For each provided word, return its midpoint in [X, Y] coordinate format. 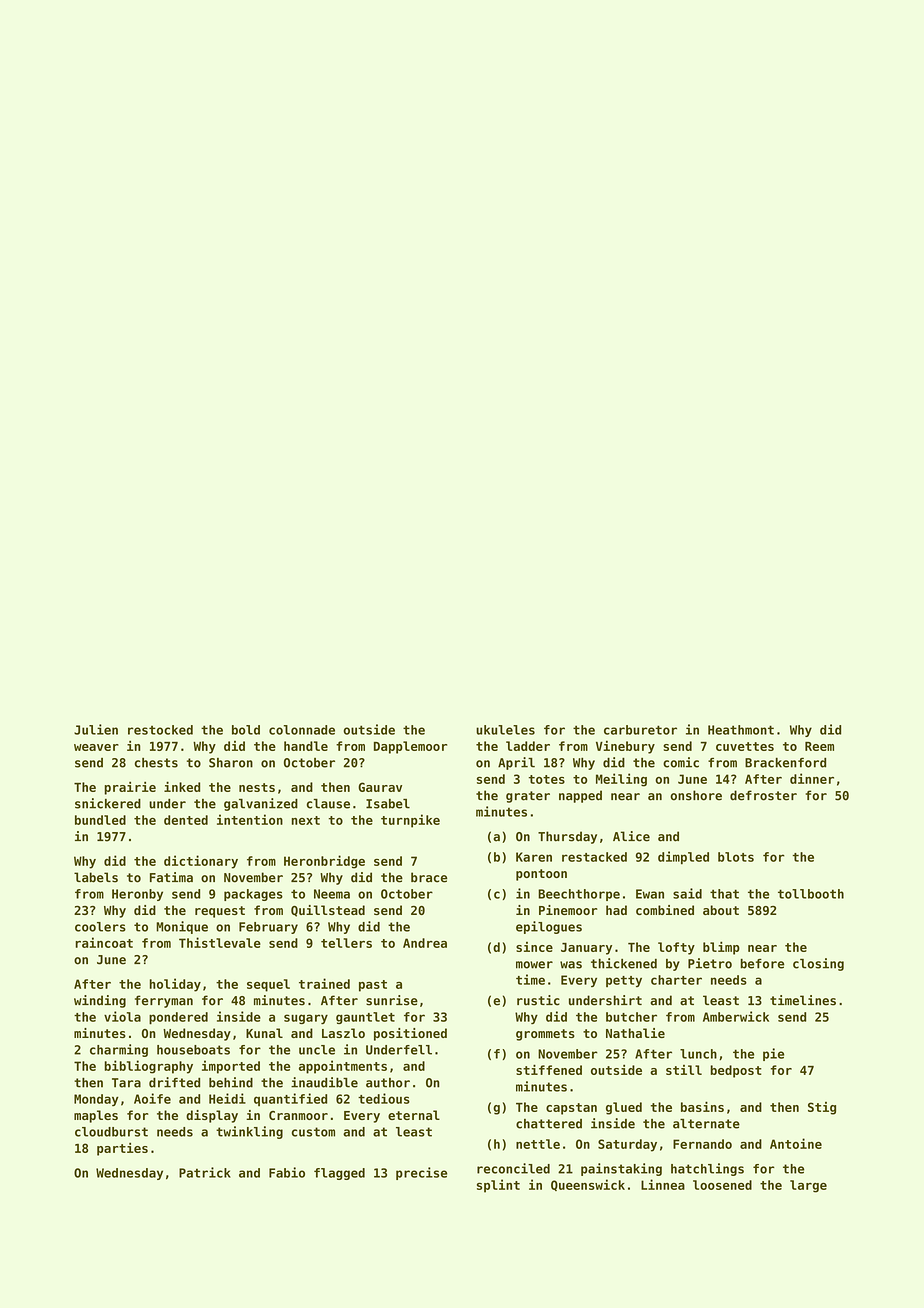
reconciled [513, 1168]
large [808, 1186]
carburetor [640, 730]
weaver [96, 747]
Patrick [205, 1172]
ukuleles [505, 730]
